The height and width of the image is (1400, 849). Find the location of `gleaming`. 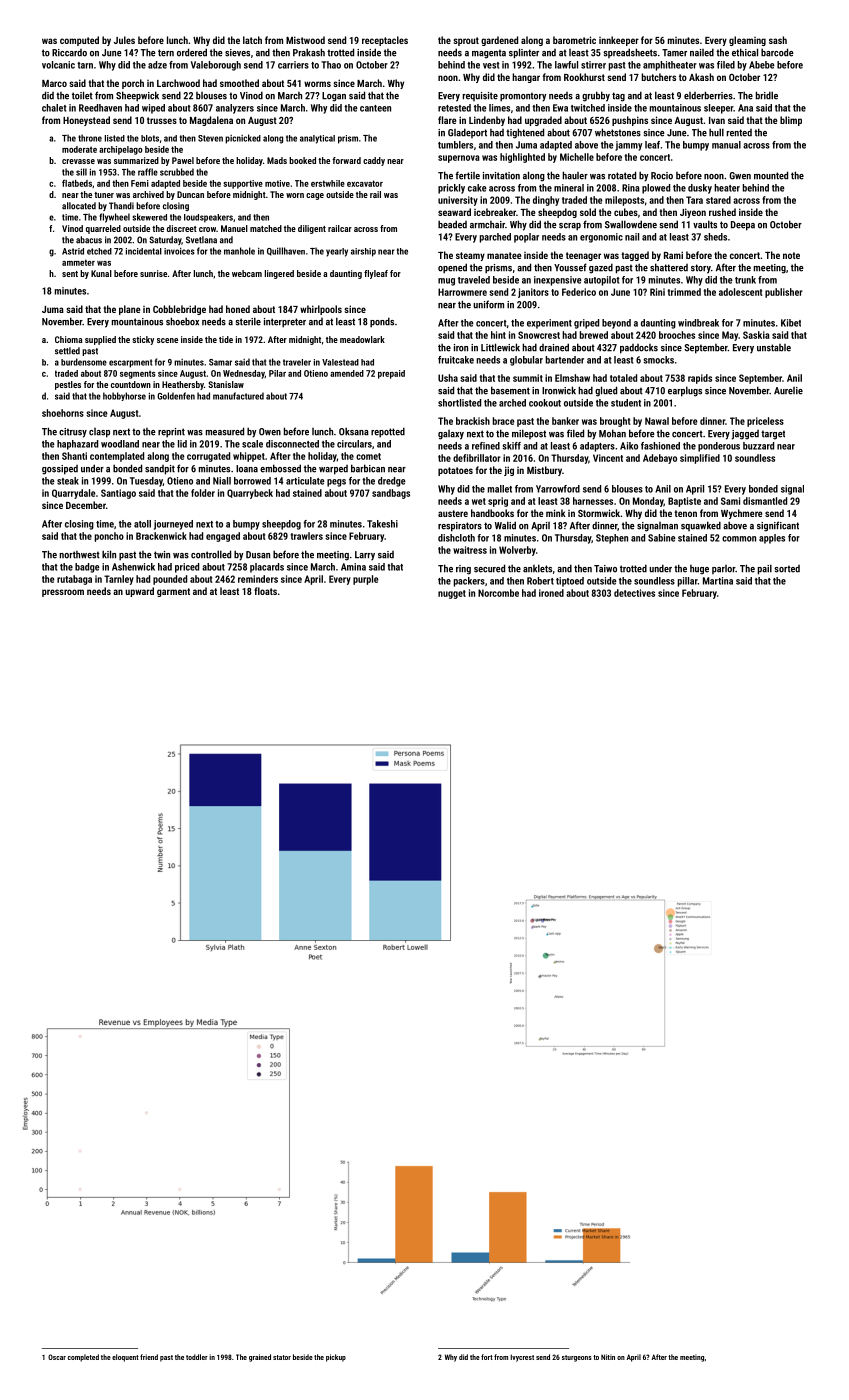

gleaming is located at coordinates (747, 41).
